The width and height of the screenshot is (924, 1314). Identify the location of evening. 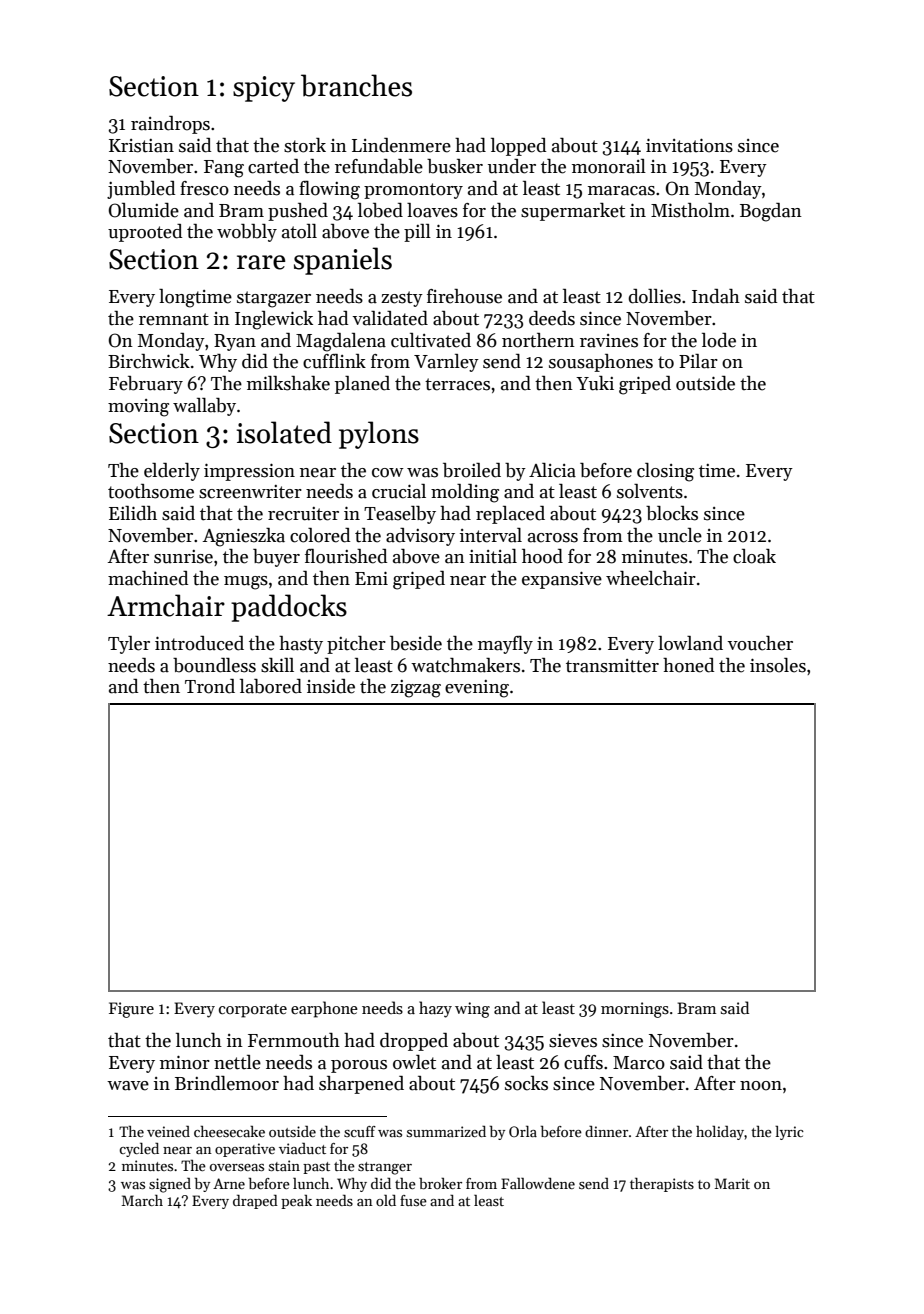
(477, 689).
